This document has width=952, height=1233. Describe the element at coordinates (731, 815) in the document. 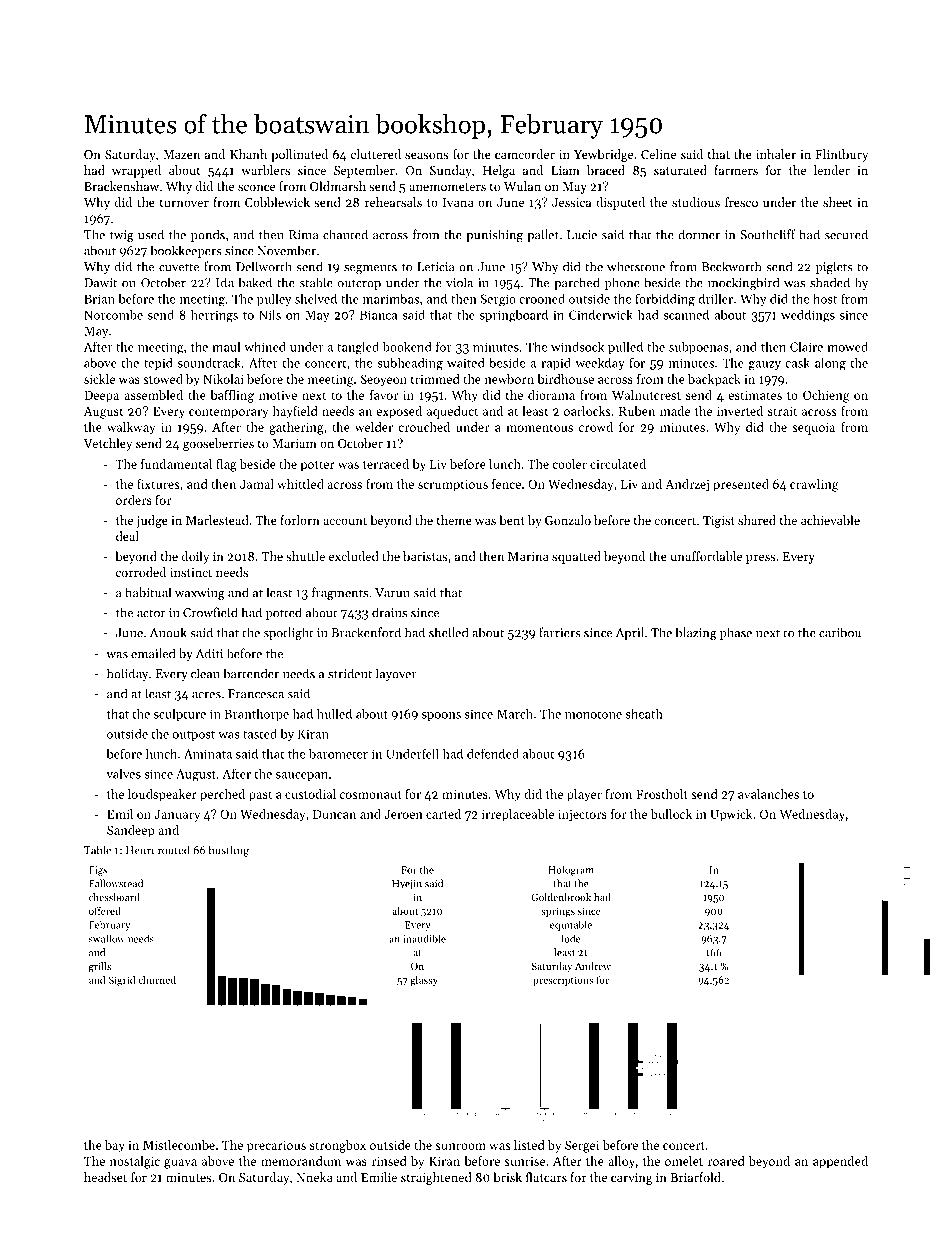

I see `Upwick` at that location.
